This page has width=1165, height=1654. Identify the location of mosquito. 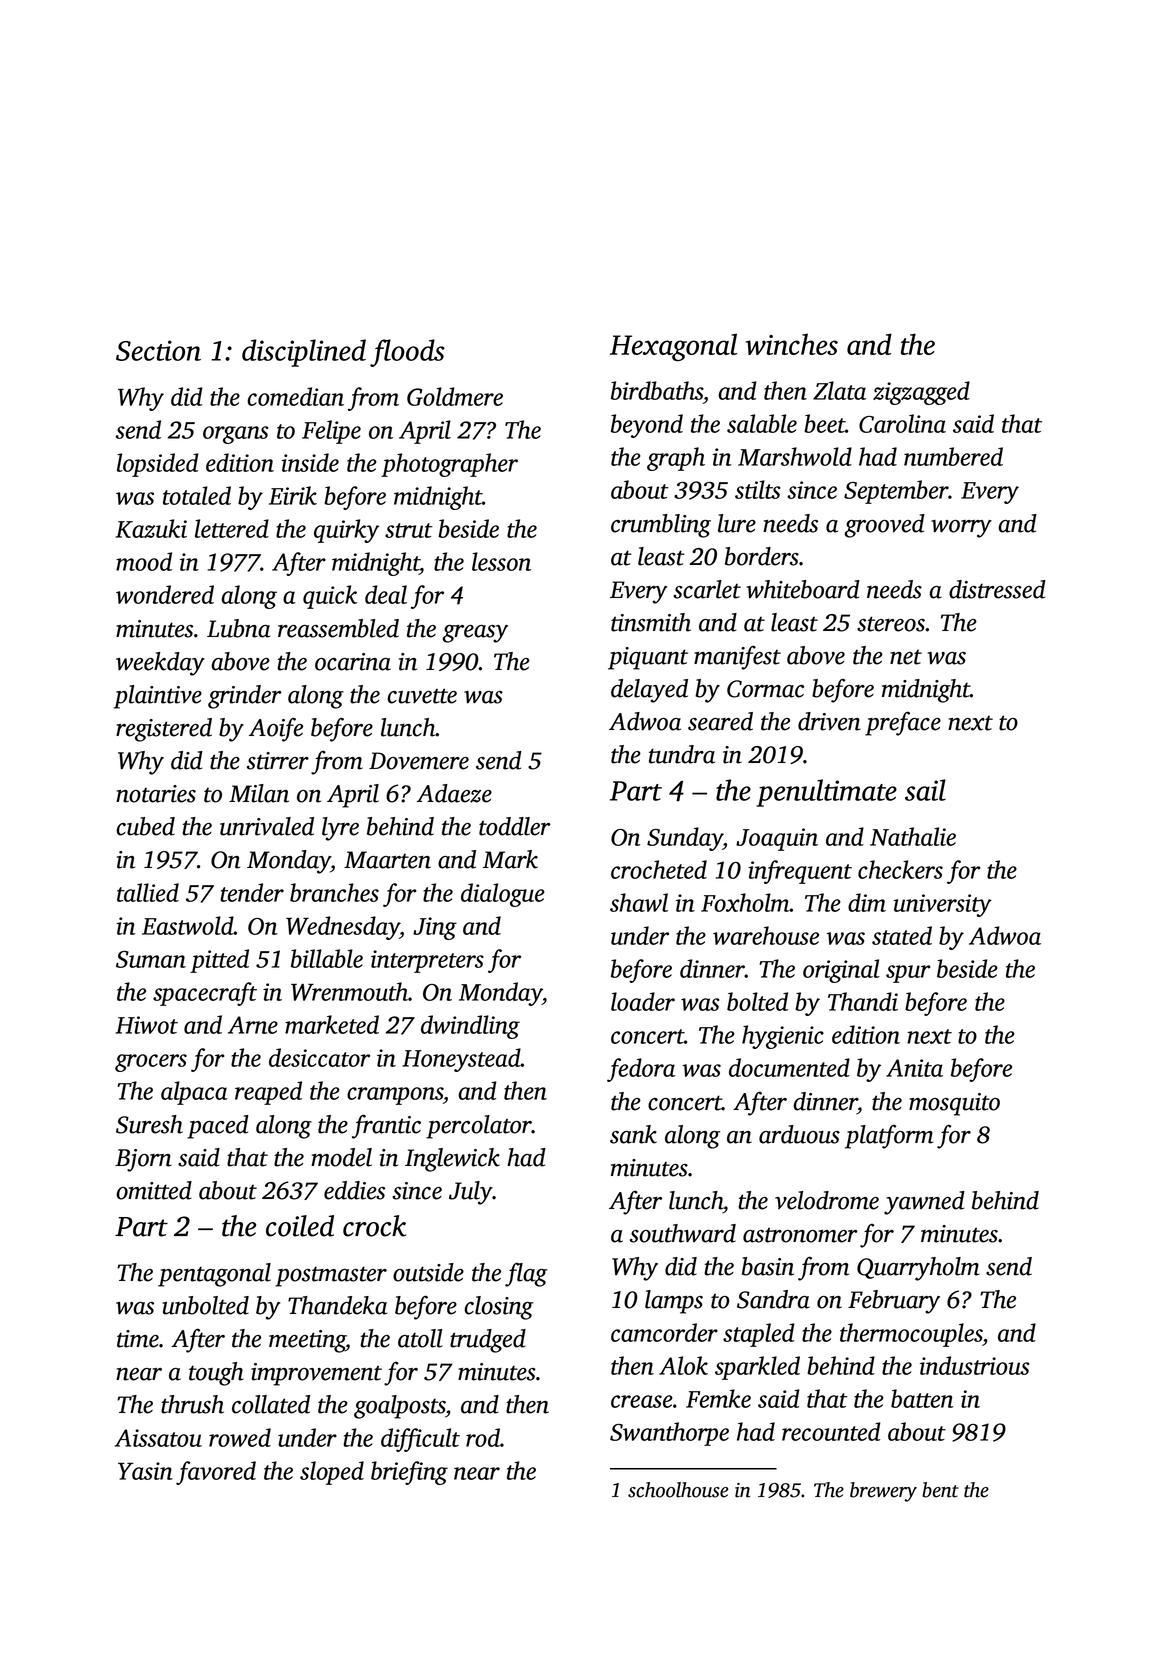
(954, 1104).
